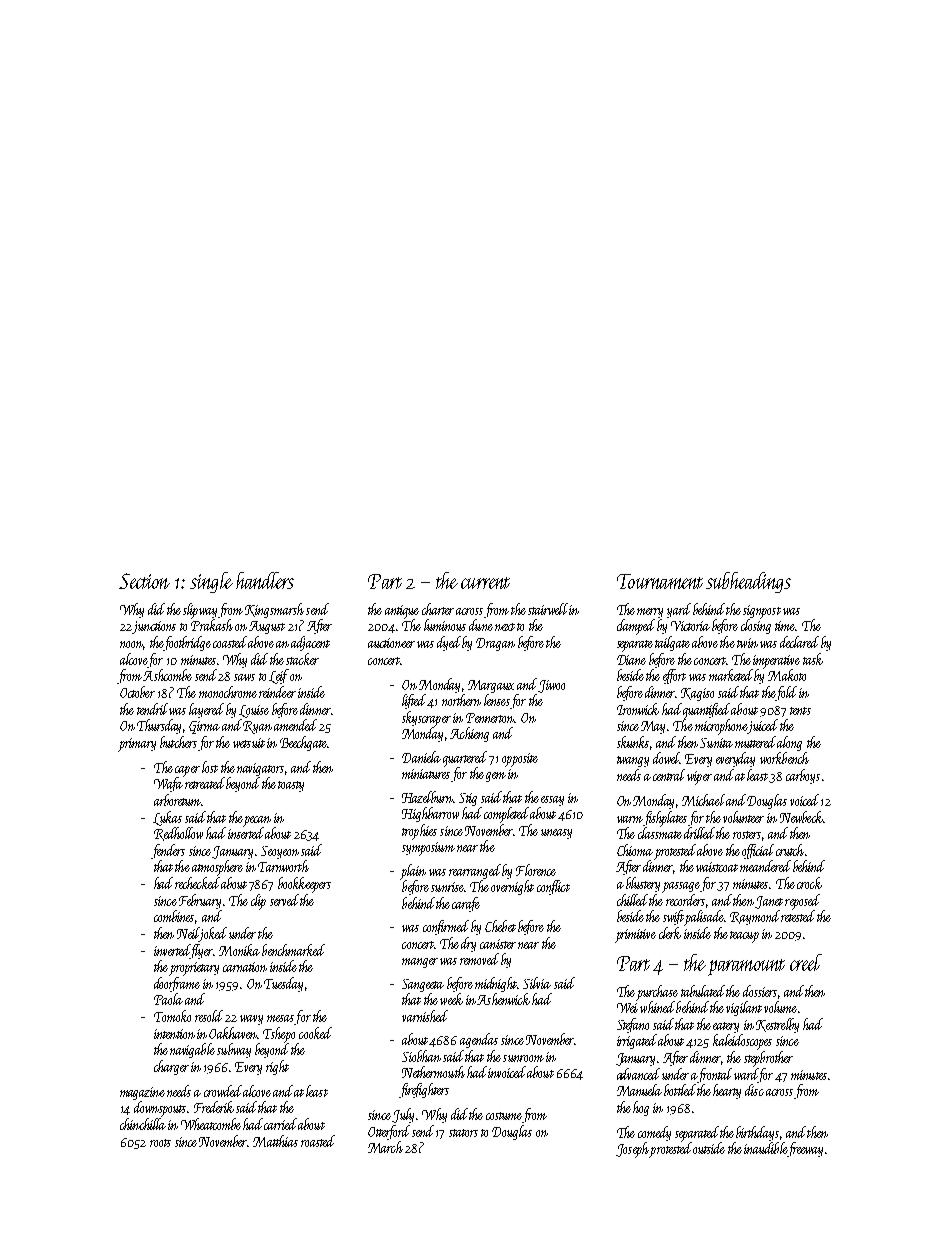 Image resolution: width=952 pixels, height=1233 pixels. What do you see at coordinates (672, 643) in the screenshot?
I see `tailgate` at bounding box center [672, 643].
